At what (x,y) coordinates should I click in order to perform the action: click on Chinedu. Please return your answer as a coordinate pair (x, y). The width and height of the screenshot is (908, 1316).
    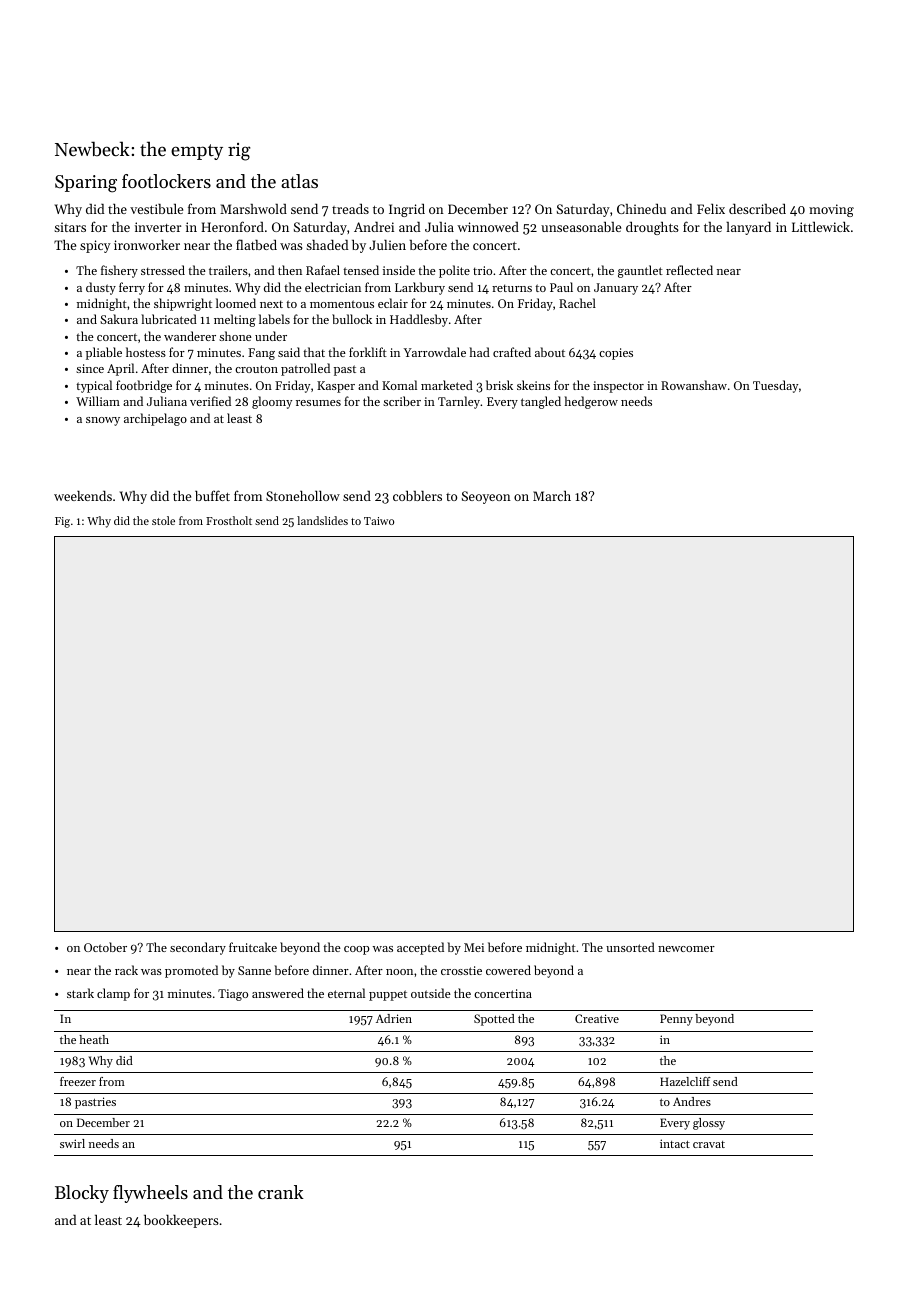
    Looking at the image, I should click on (641, 209).
